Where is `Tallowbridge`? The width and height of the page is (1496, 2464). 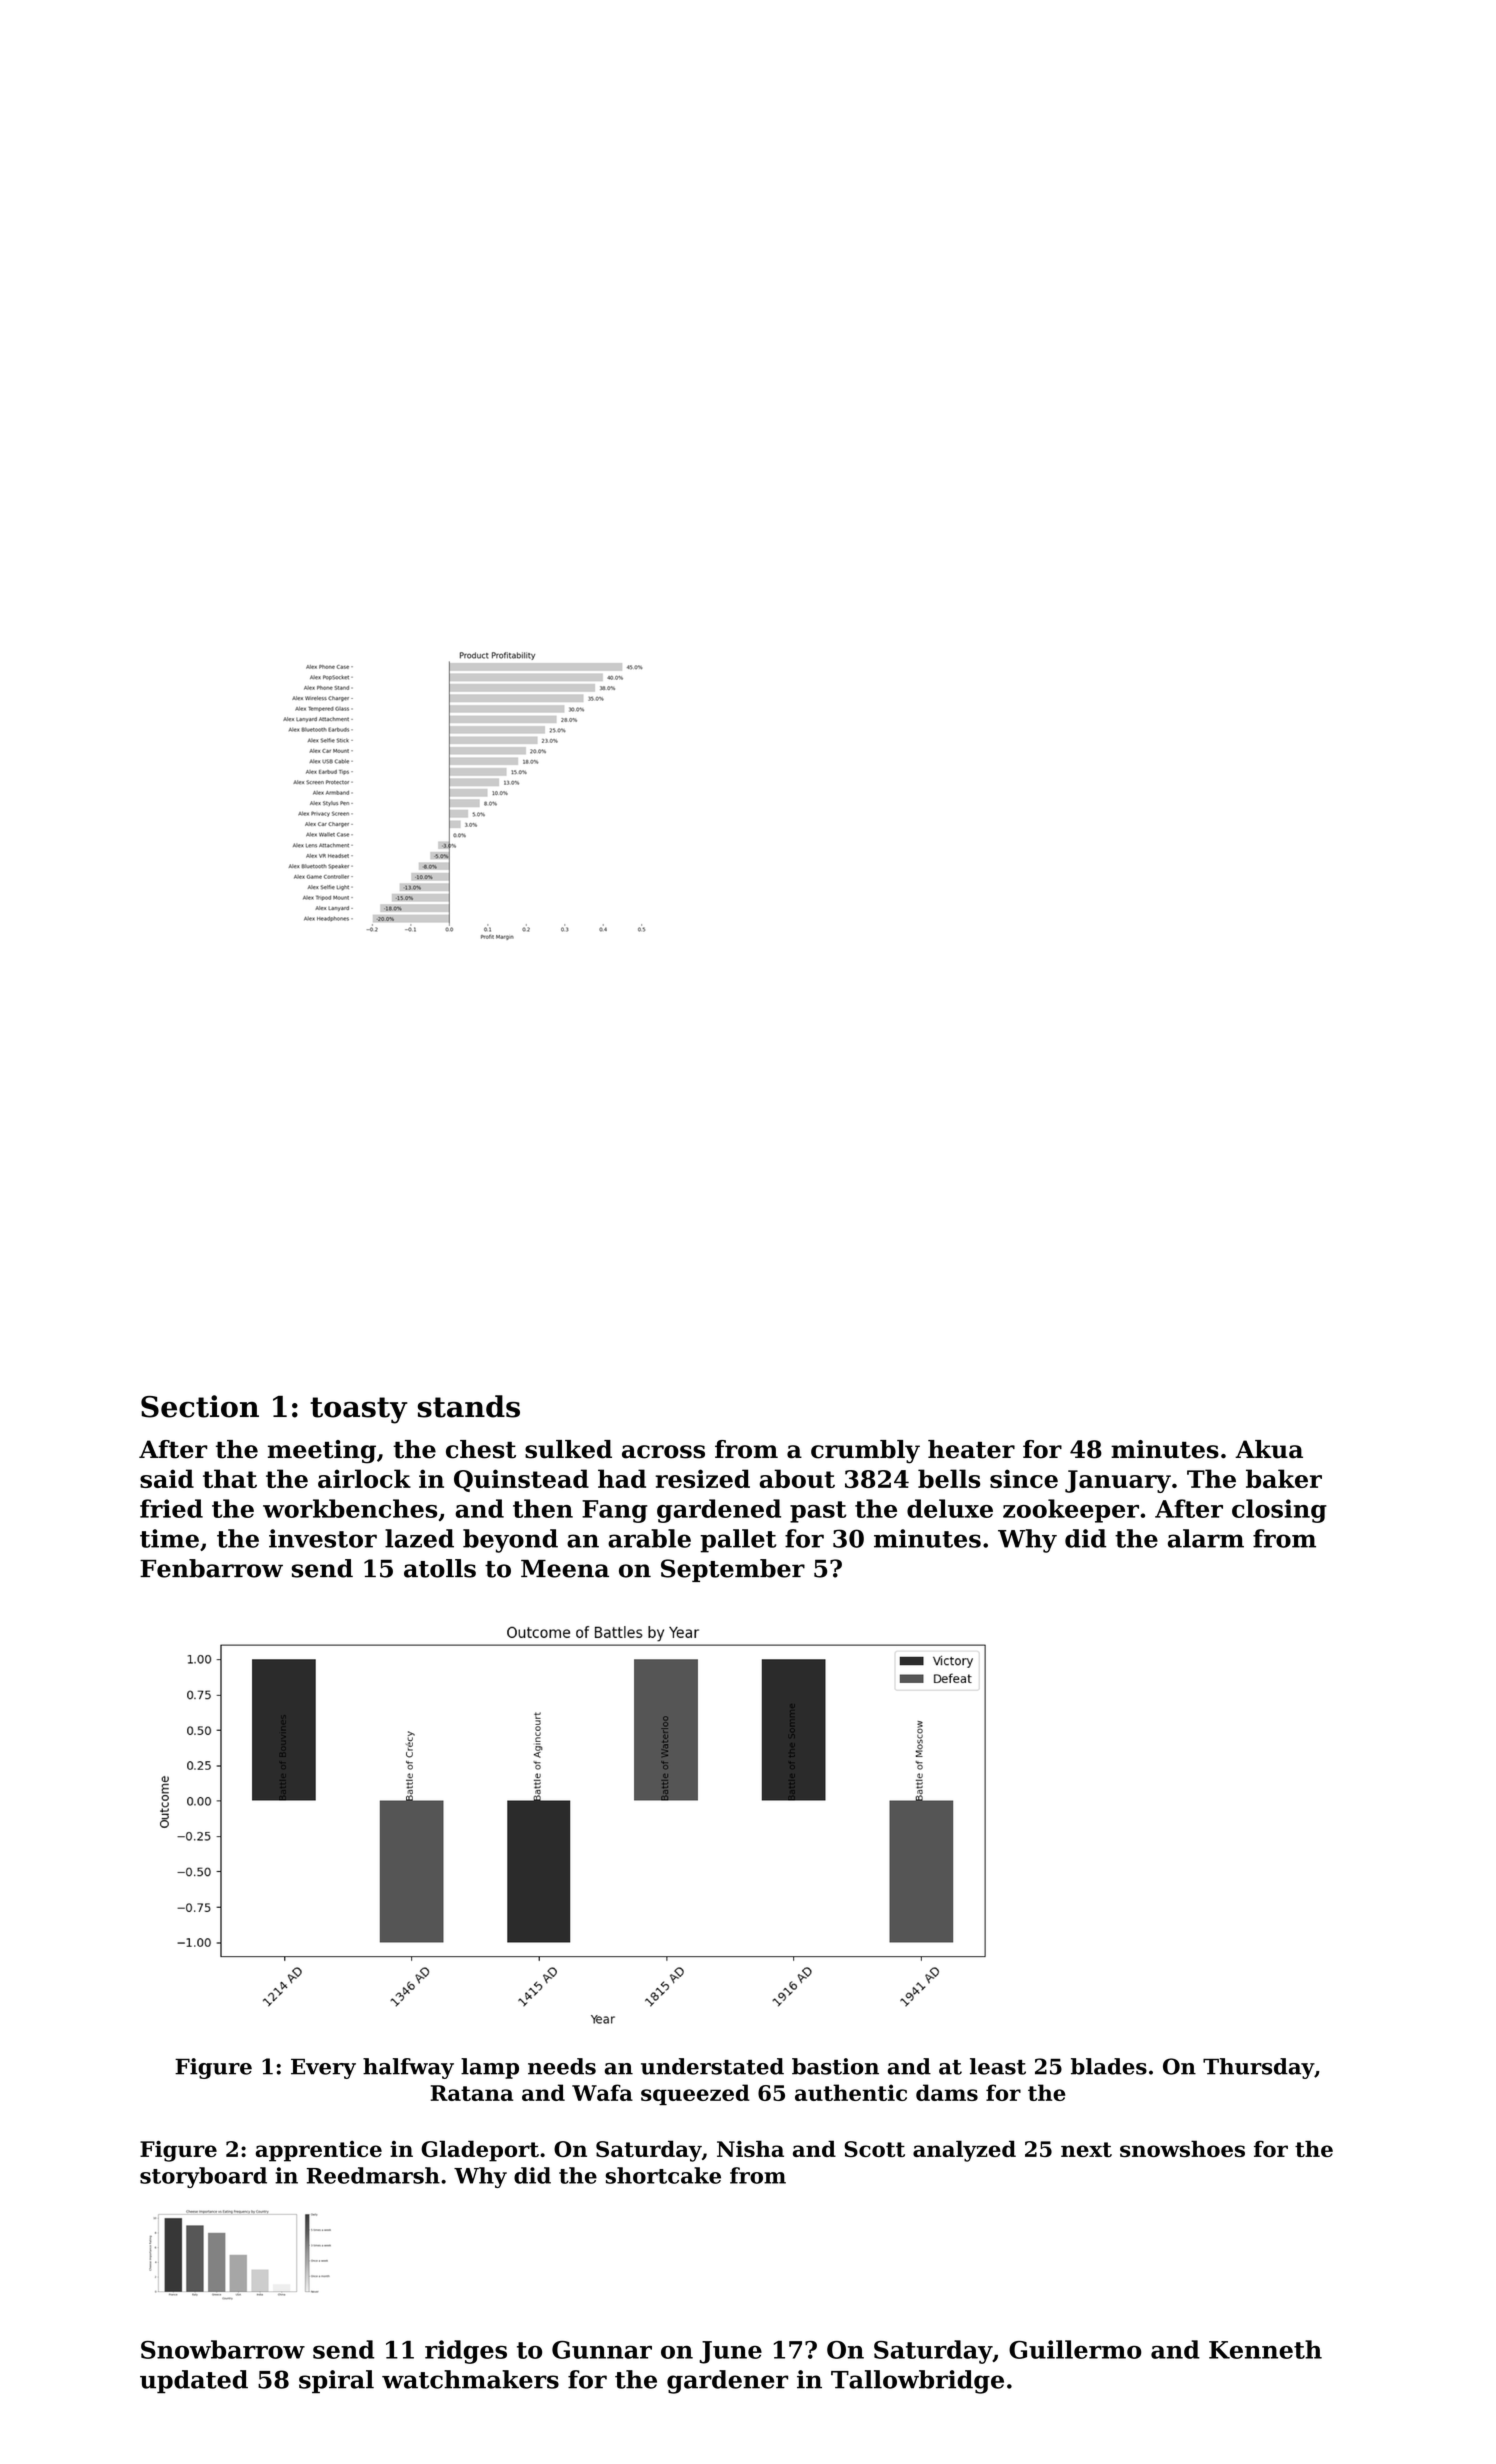 Tallowbridge is located at coordinates (917, 2382).
